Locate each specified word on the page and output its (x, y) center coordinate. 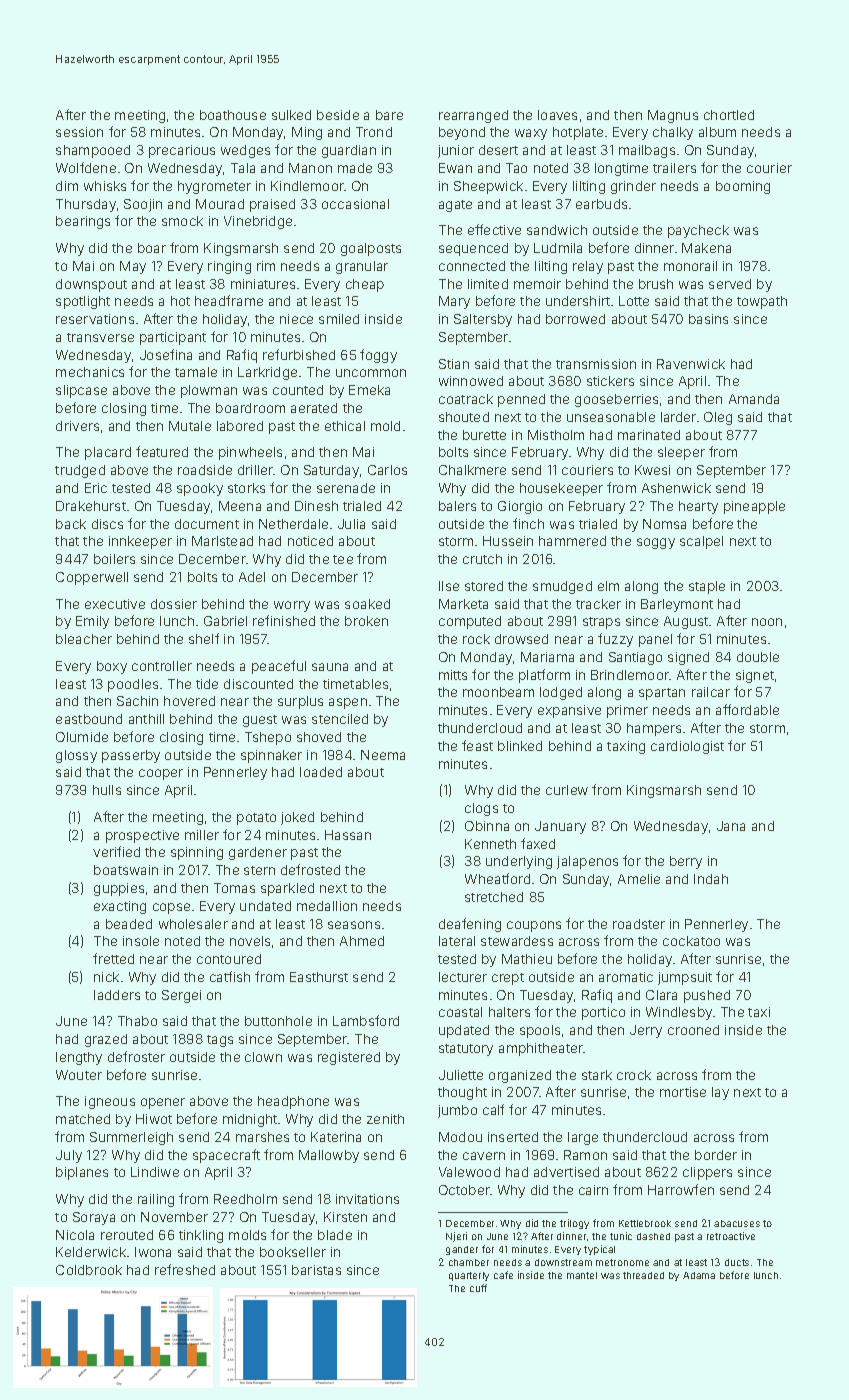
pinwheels (250, 453)
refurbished (299, 354)
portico (603, 1013)
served (730, 284)
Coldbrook (89, 1270)
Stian (454, 364)
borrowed (575, 319)
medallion (327, 906)
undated (265, 906)
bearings (83, 222)
